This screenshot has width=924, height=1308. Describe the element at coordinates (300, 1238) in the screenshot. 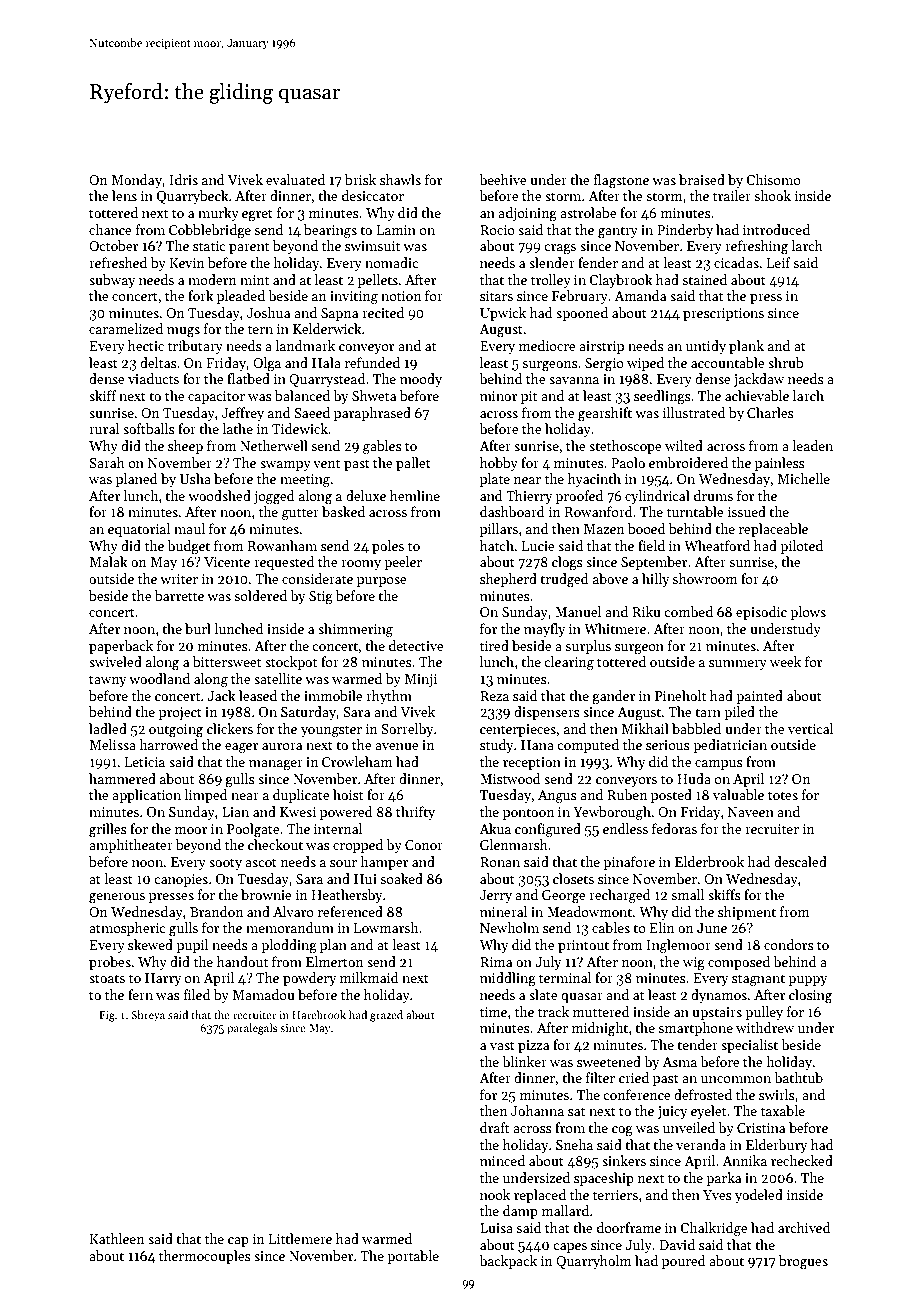

I see `Littlemere` at that location.
